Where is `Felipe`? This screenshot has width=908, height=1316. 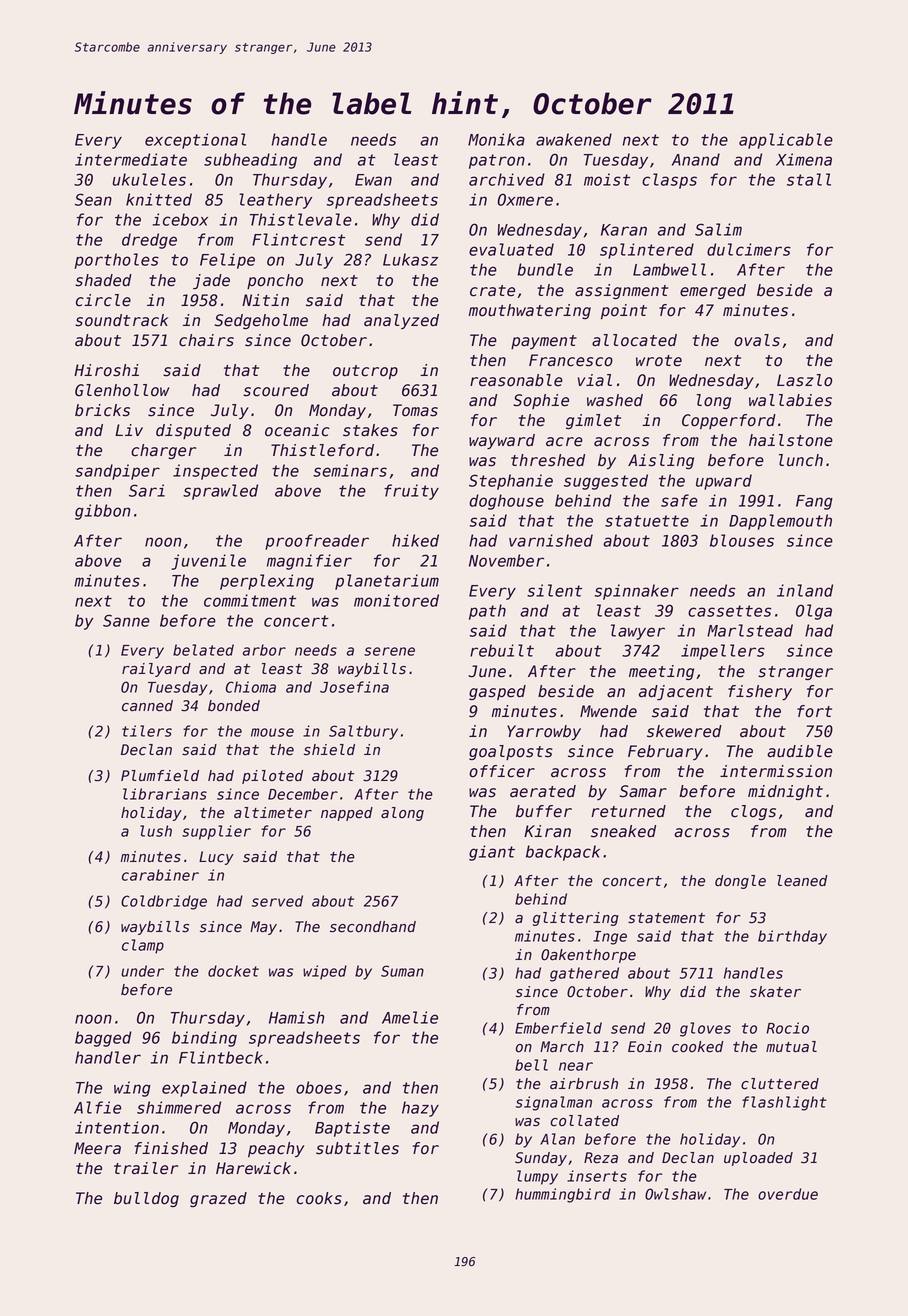 Felipe is located at coordinates (227, 261).
